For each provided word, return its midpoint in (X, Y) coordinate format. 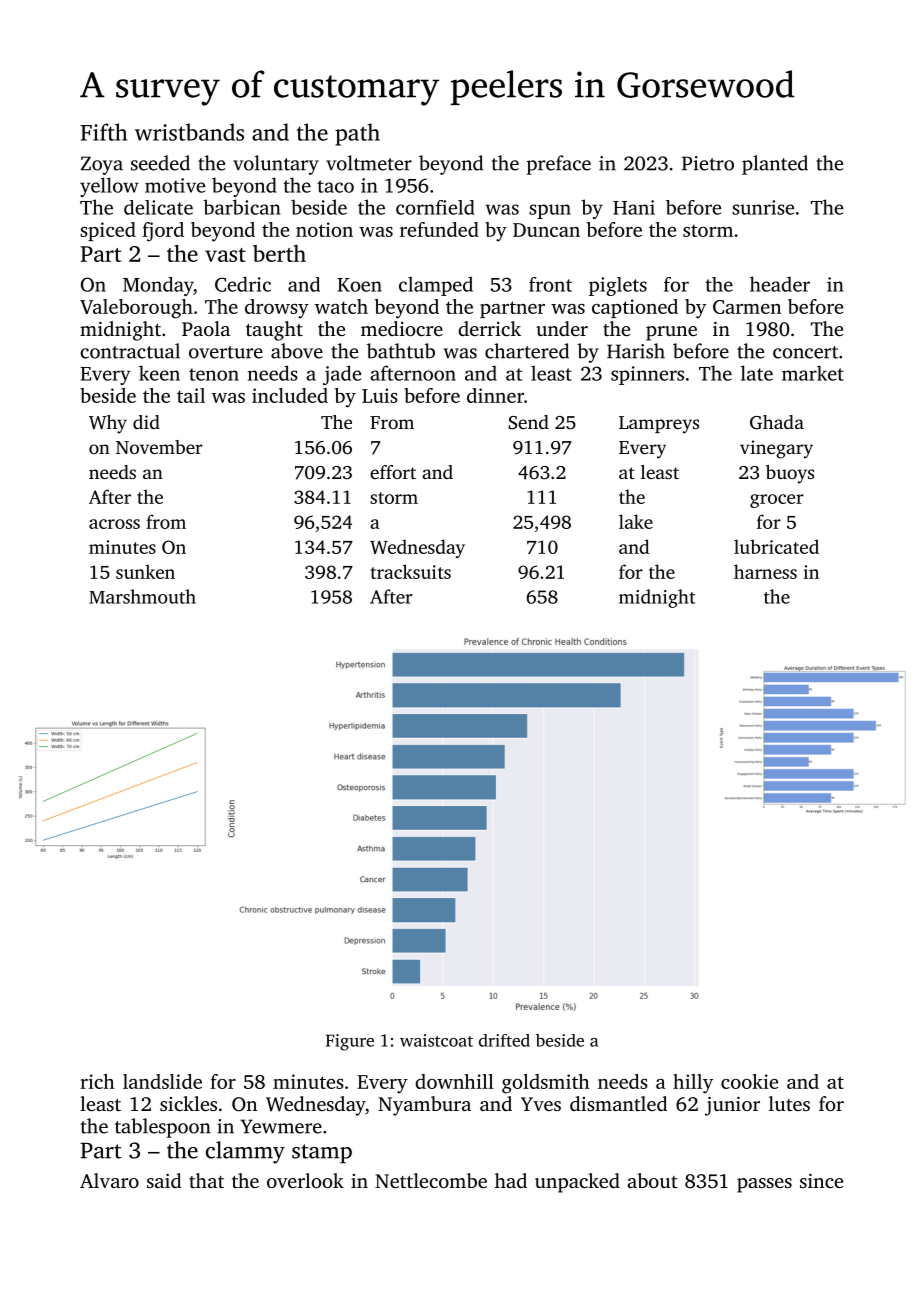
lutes (789, 1103)
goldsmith (546, 1084)
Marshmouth (142, 596)
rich (97, 1081)
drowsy (277, 309)
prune (671, 333)
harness (765, 571)
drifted (504, 1040)
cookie (749, 1081)
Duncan (546, 230)
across (114, 524)
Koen (359, 285)
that (206, 1180)
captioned (635, 308)
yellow (109, 187)
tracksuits (411, 571)
